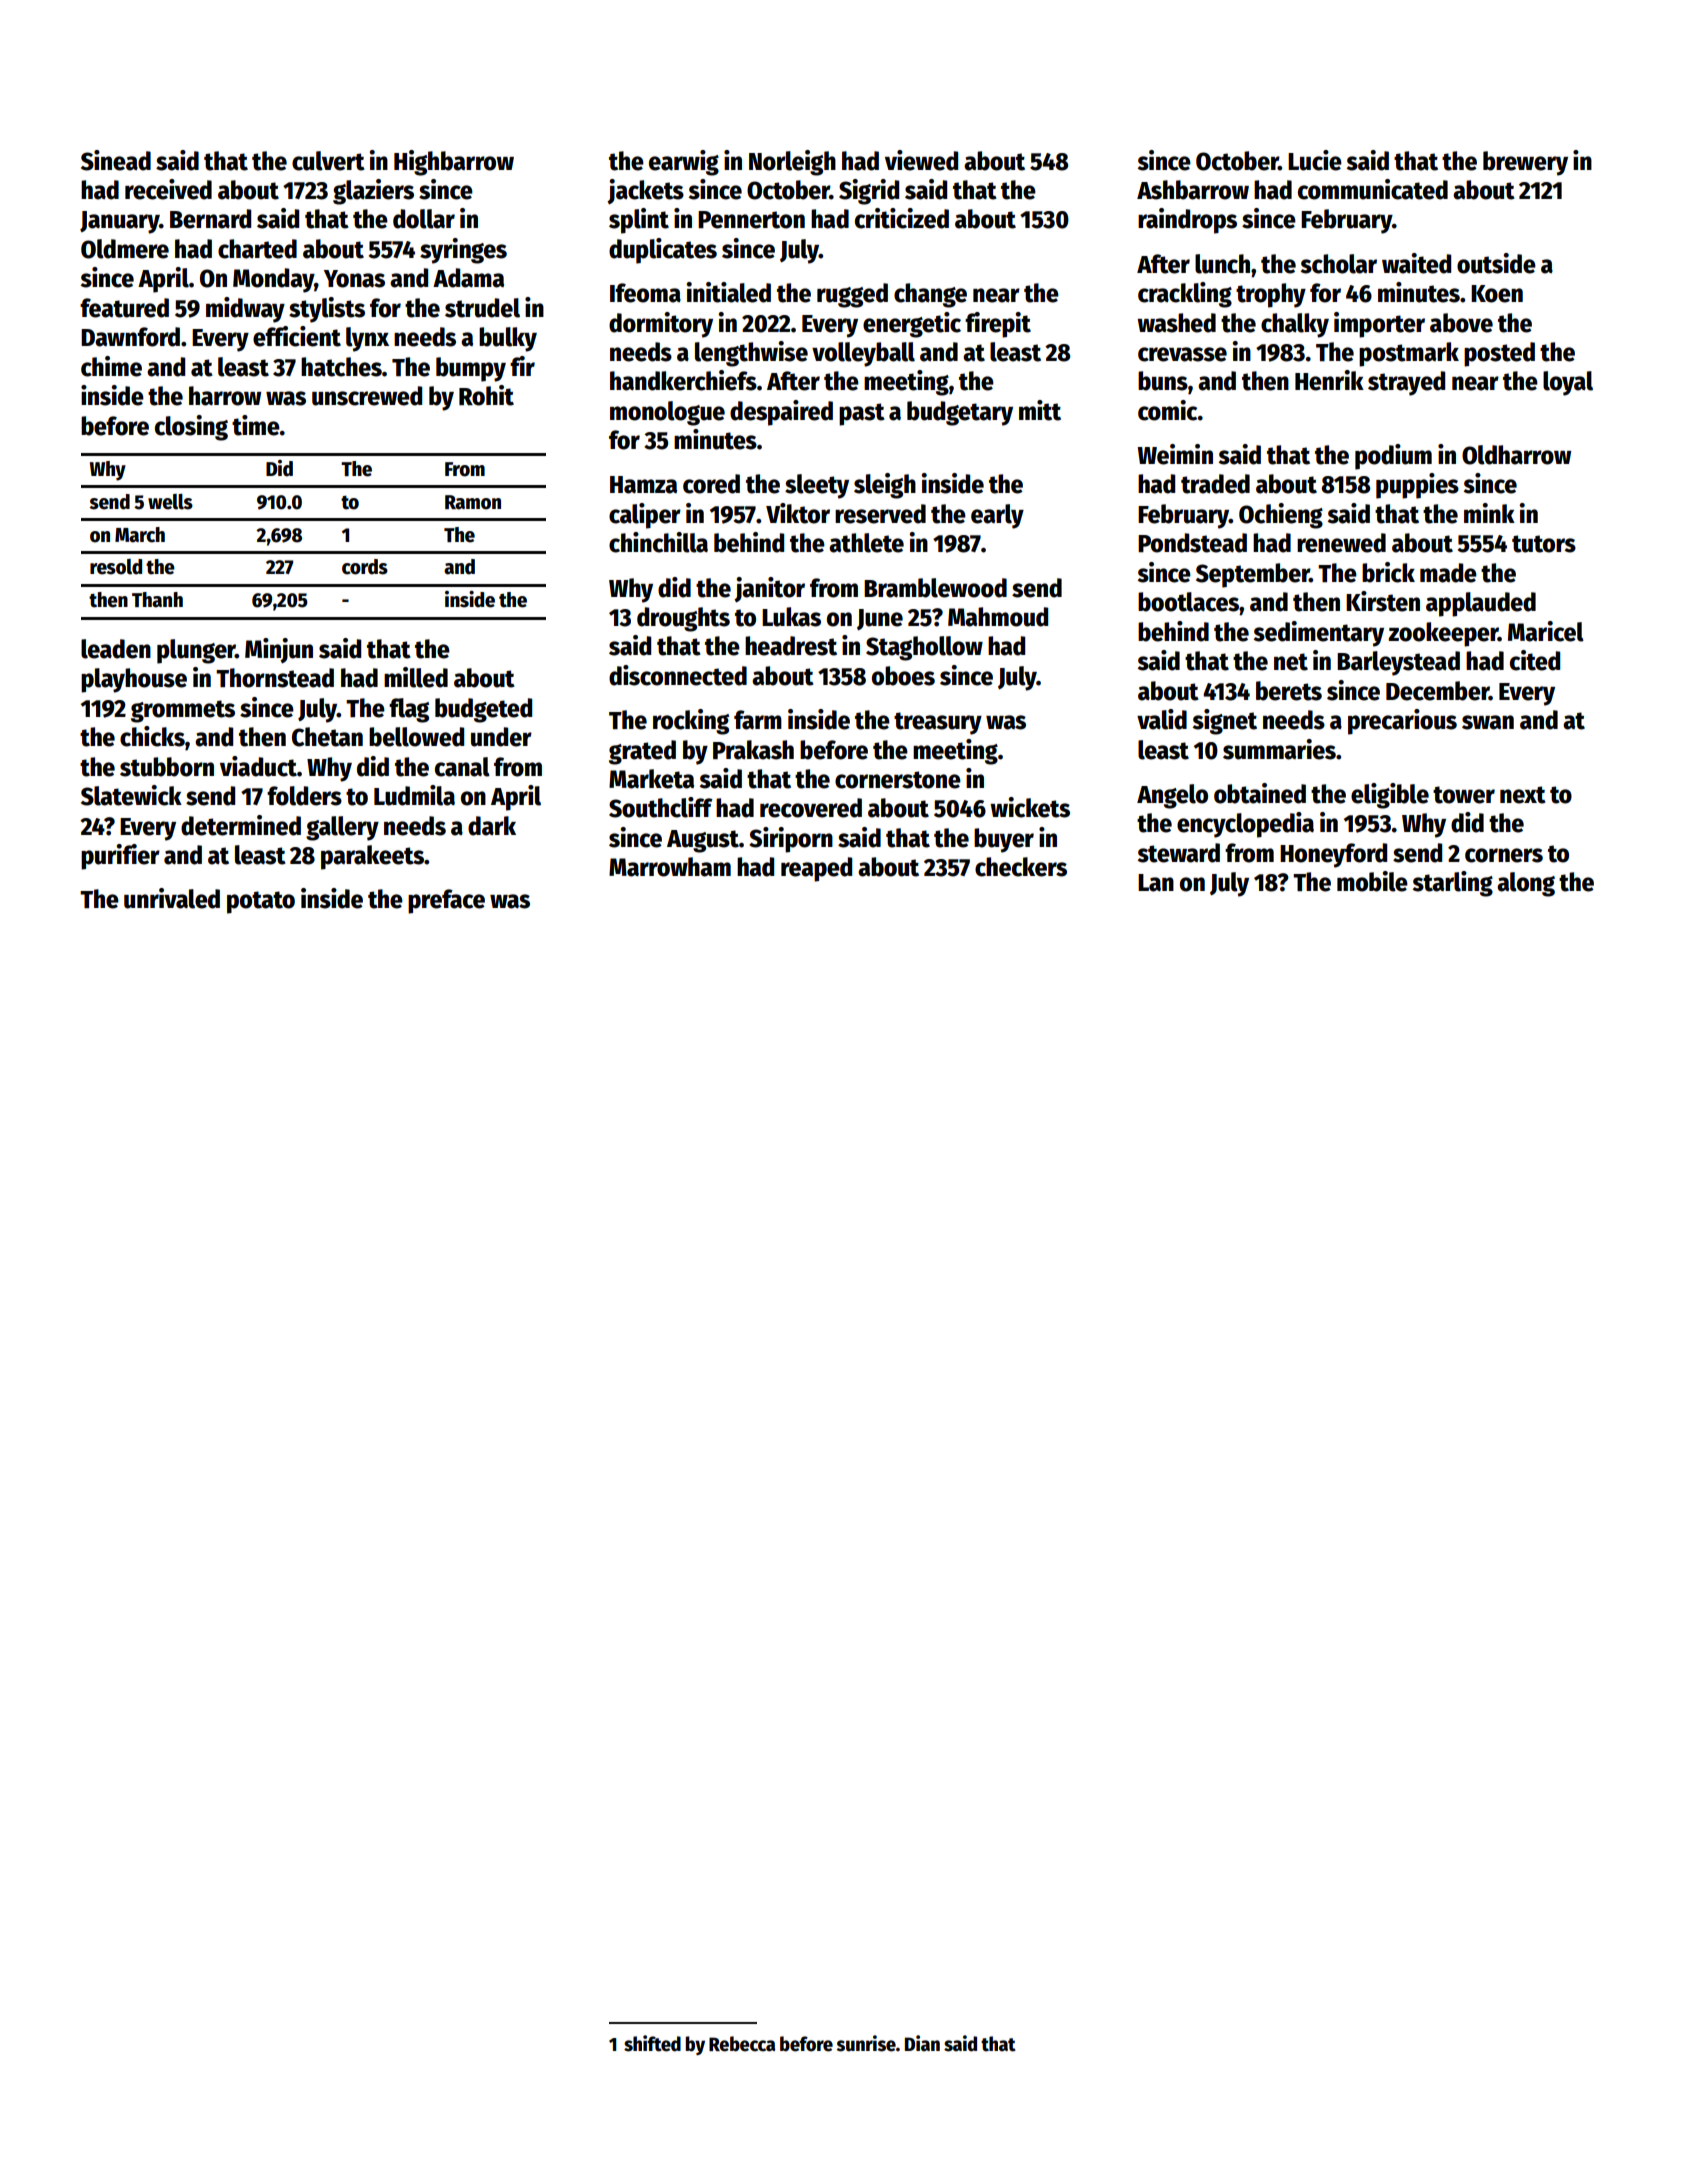 This image has height=2178, width=1683. What do you see at coordinates (903, 676) in the image?
I see `oboes` at bounding box center [903, 676].
